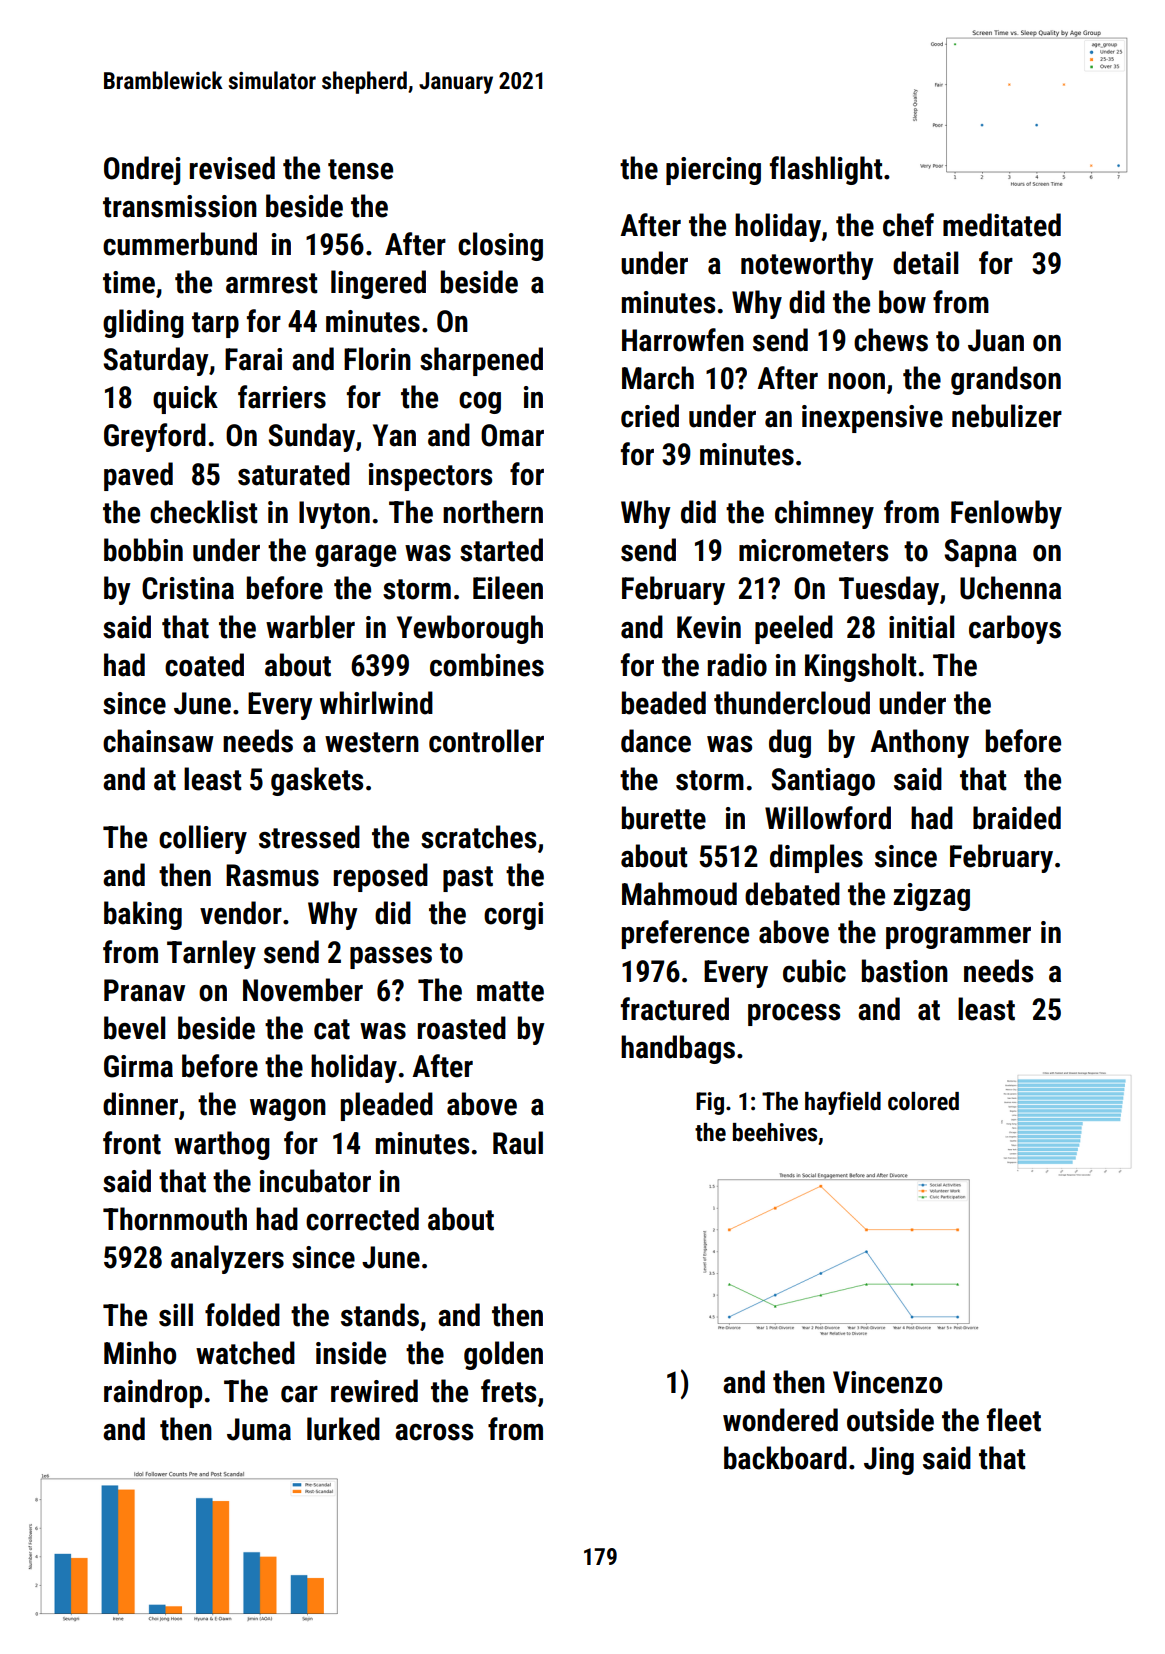  I want to click on outside, so click(890, 1420).
